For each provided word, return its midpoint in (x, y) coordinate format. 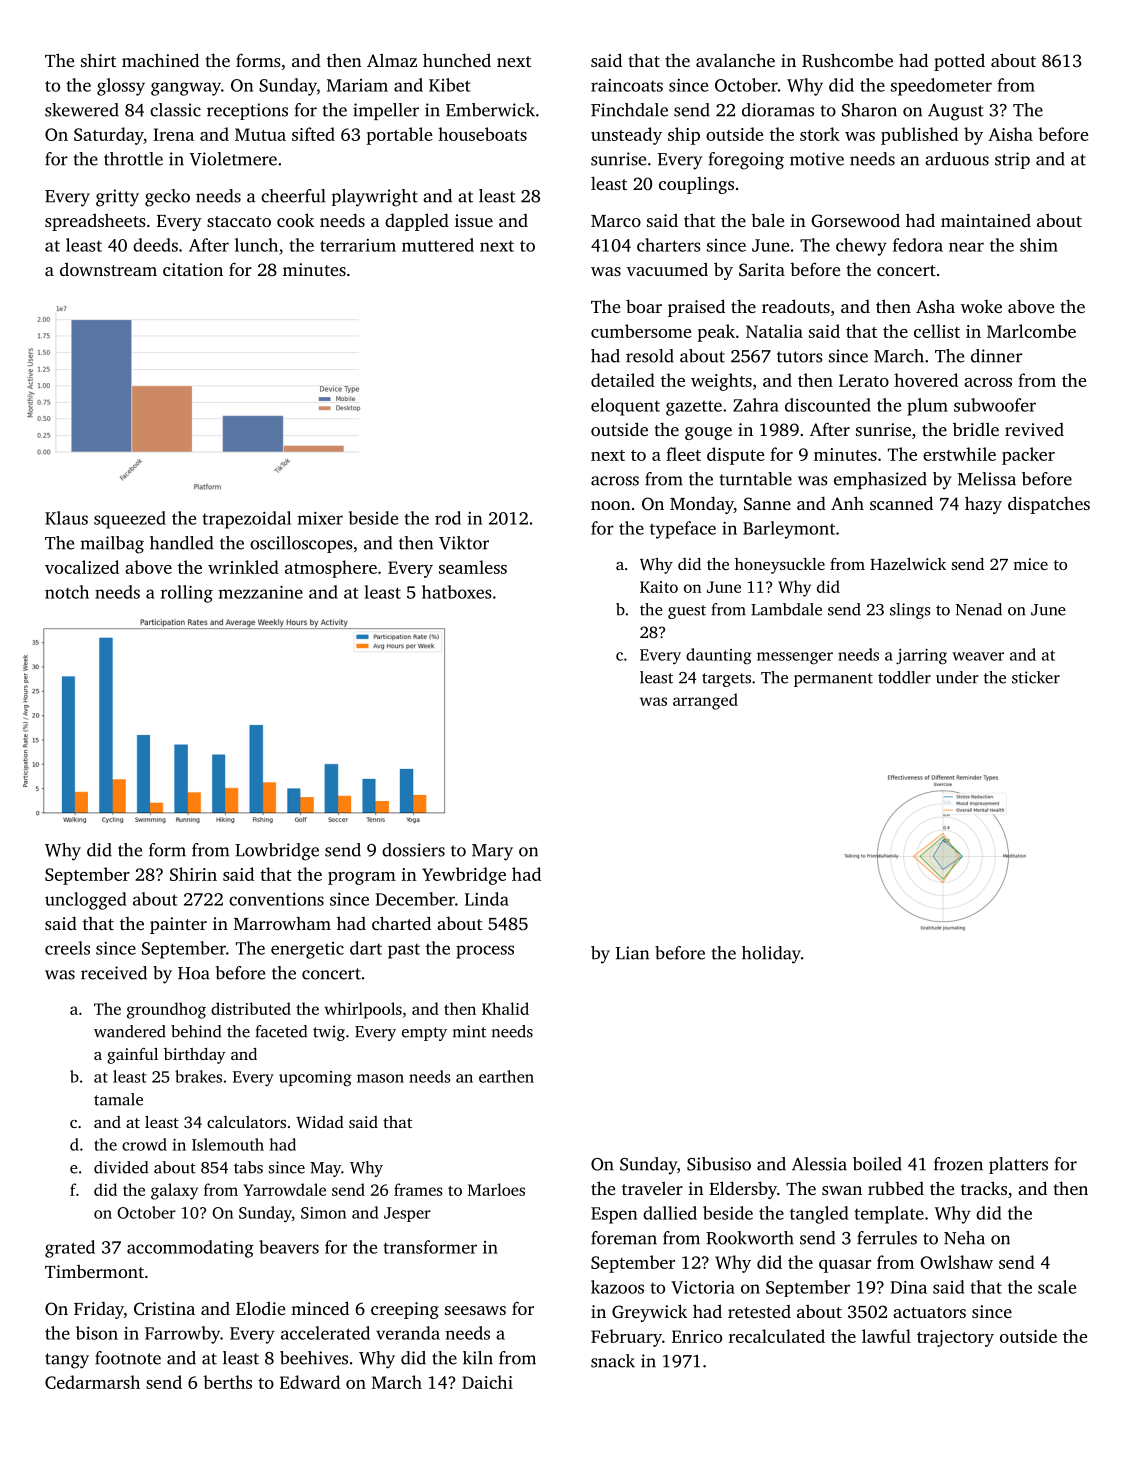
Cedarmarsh (92, 1382)
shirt (98, 60)
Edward (310, 1382)
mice (1030, 564)
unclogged (85, 901)
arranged (705, 701)
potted (959, 62)
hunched (457, 60)
